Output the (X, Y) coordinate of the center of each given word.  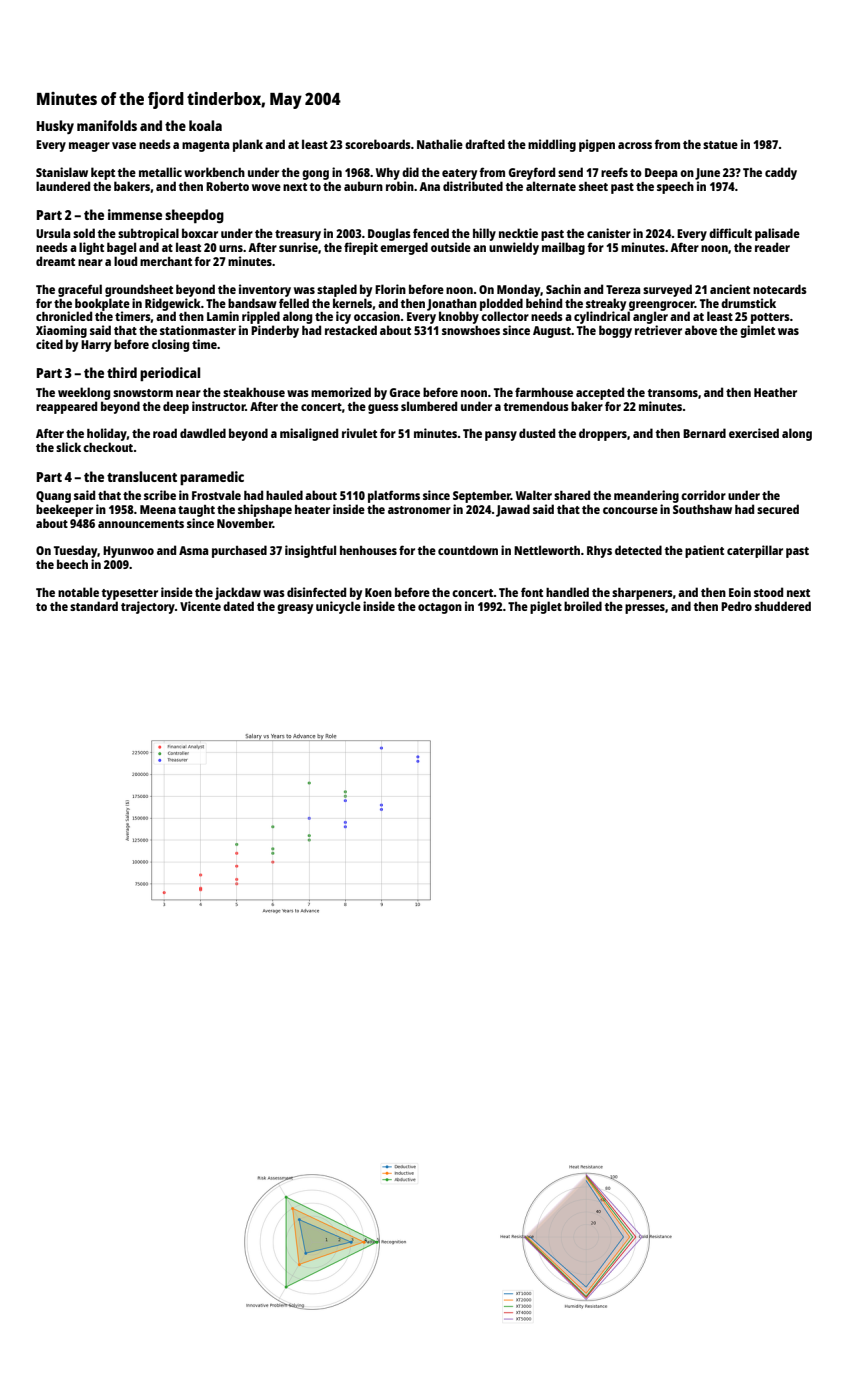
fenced (431, 233)
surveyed (667, 290)
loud (125, 261)
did (410, 172)
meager (89, 147)
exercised (754, 433)
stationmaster (198, 330)
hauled (284, 495)
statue (720, 145)
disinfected (316, 592)
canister (609, 233)
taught (196, 511)
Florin (390, 289)
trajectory (148, 607)
